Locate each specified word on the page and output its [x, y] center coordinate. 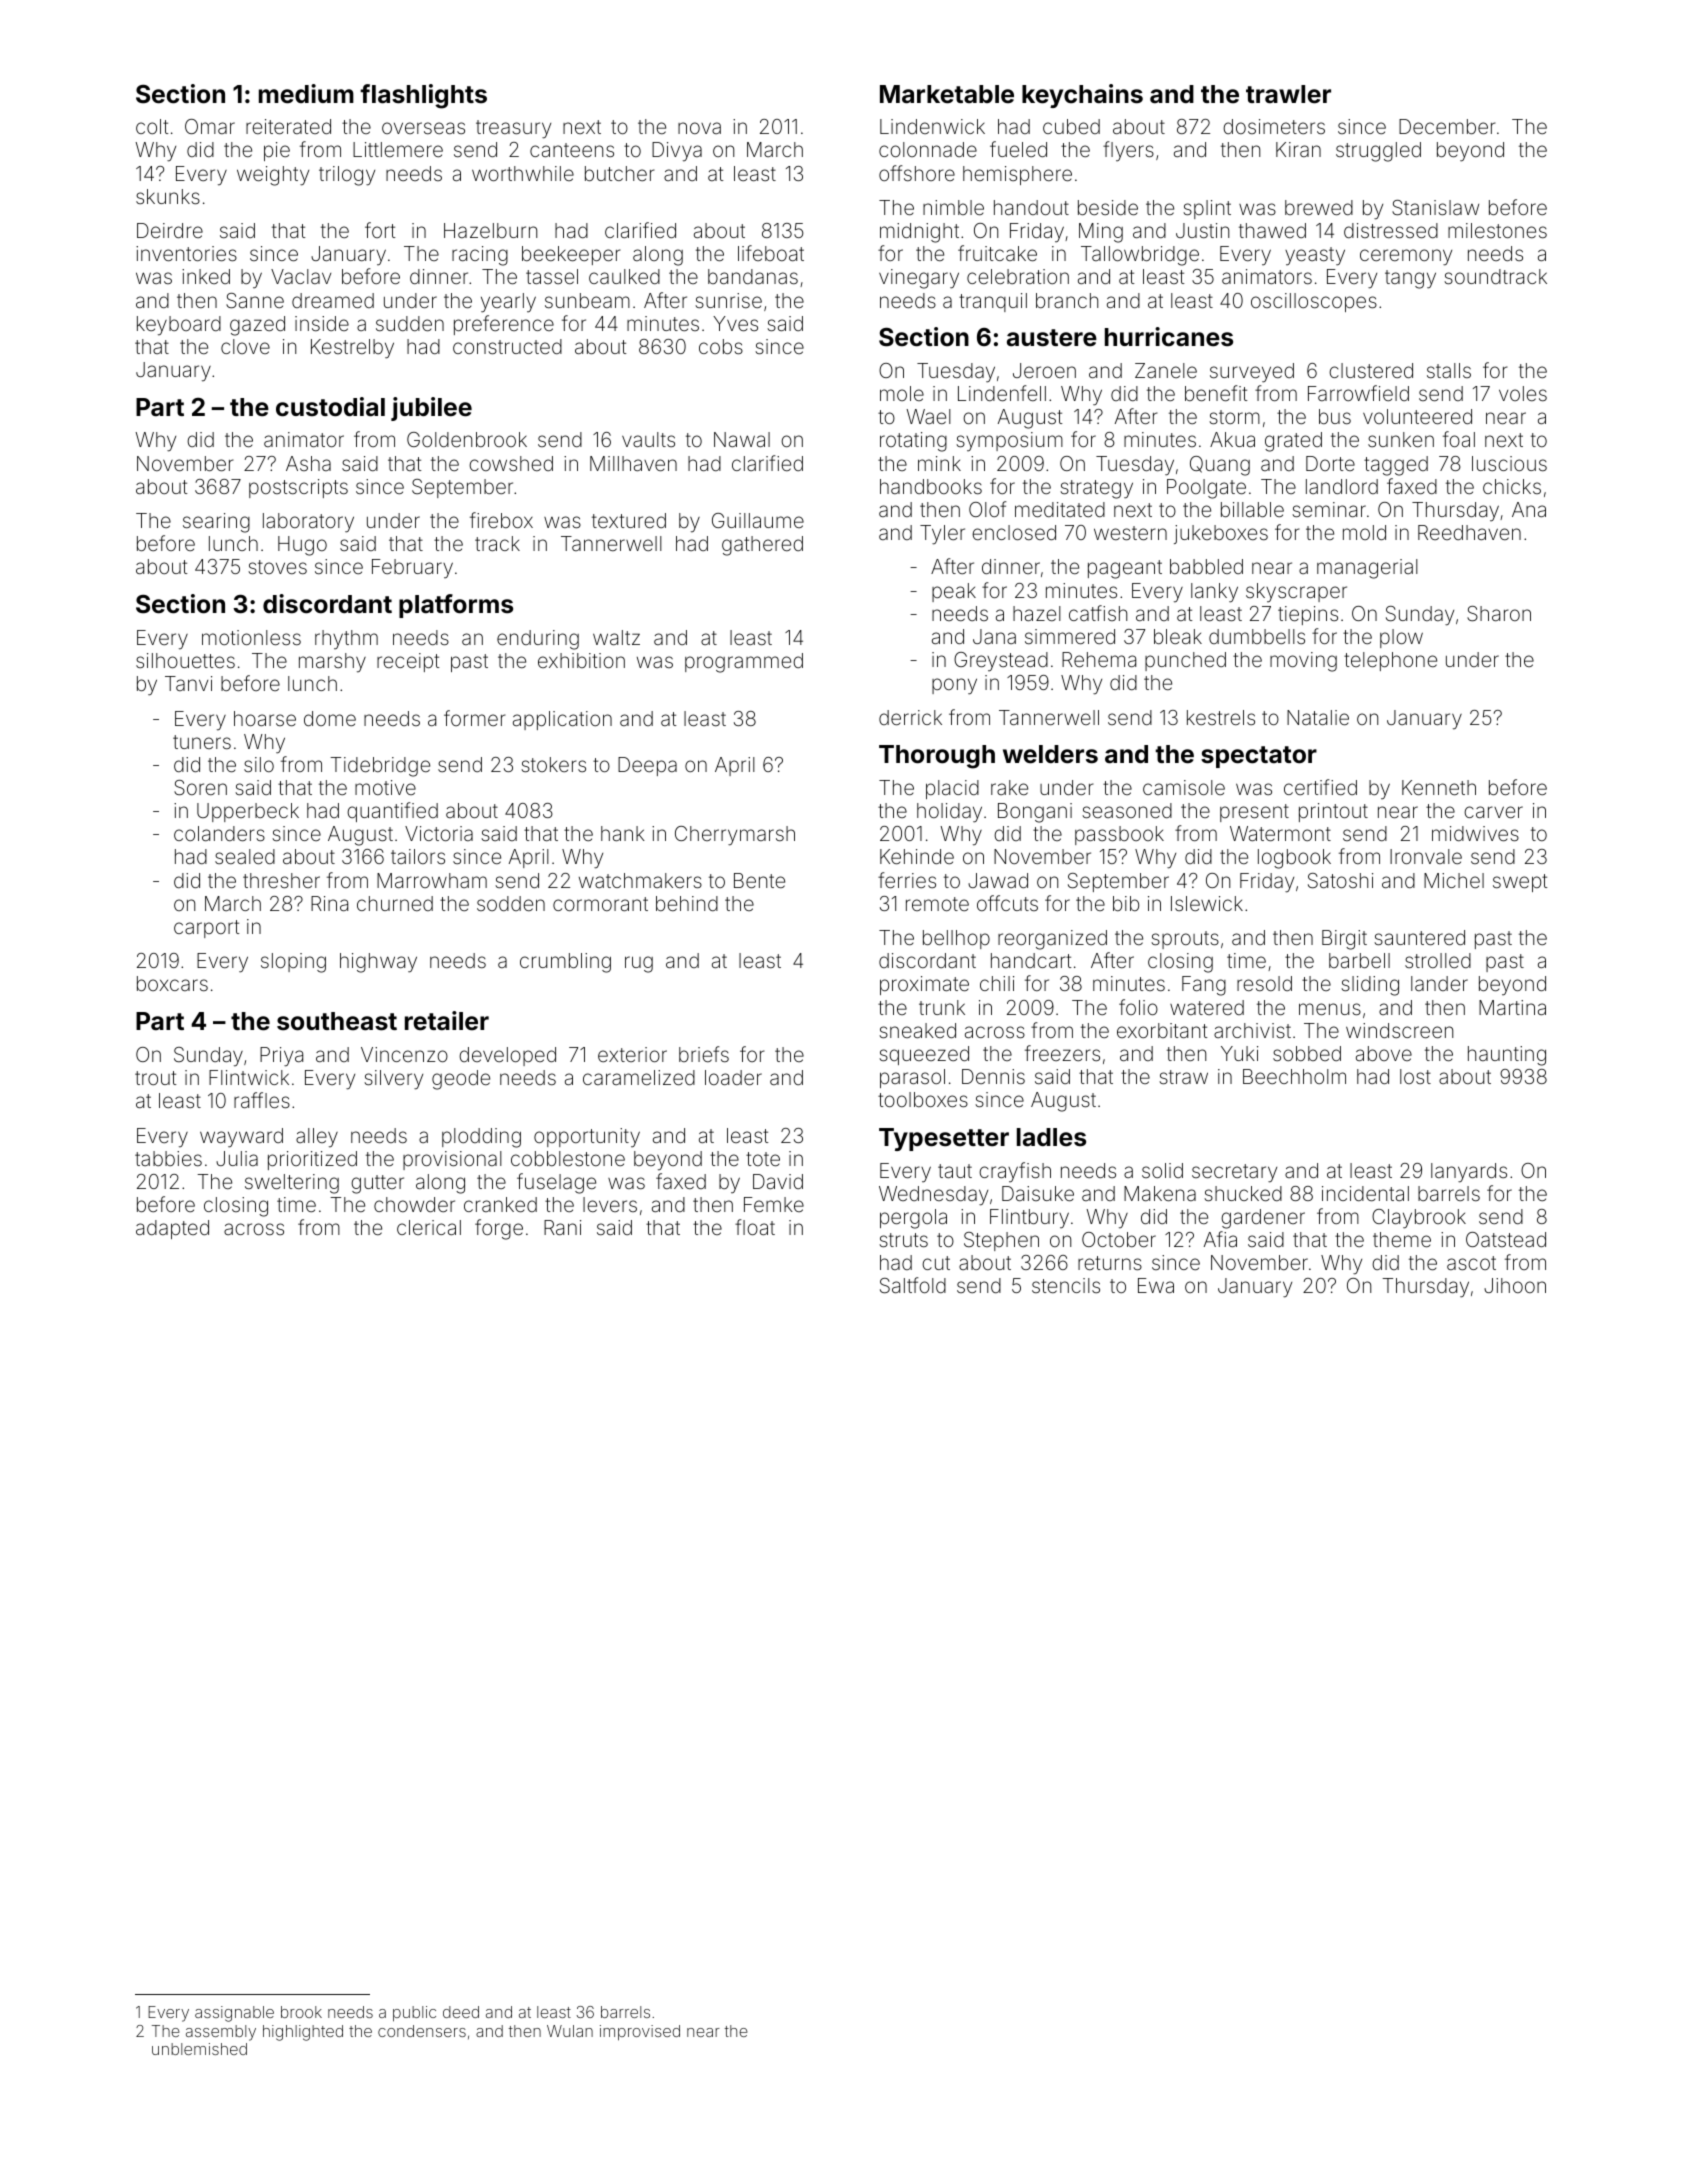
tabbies [168, 1158]
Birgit [1344, 940]
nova [699, 128]
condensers [422, 2031]
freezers [1062, 1053]
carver [1493, 812]
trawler [1288, 94]
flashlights [423, 96]
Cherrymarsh [735, 836]
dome [330, 718]
